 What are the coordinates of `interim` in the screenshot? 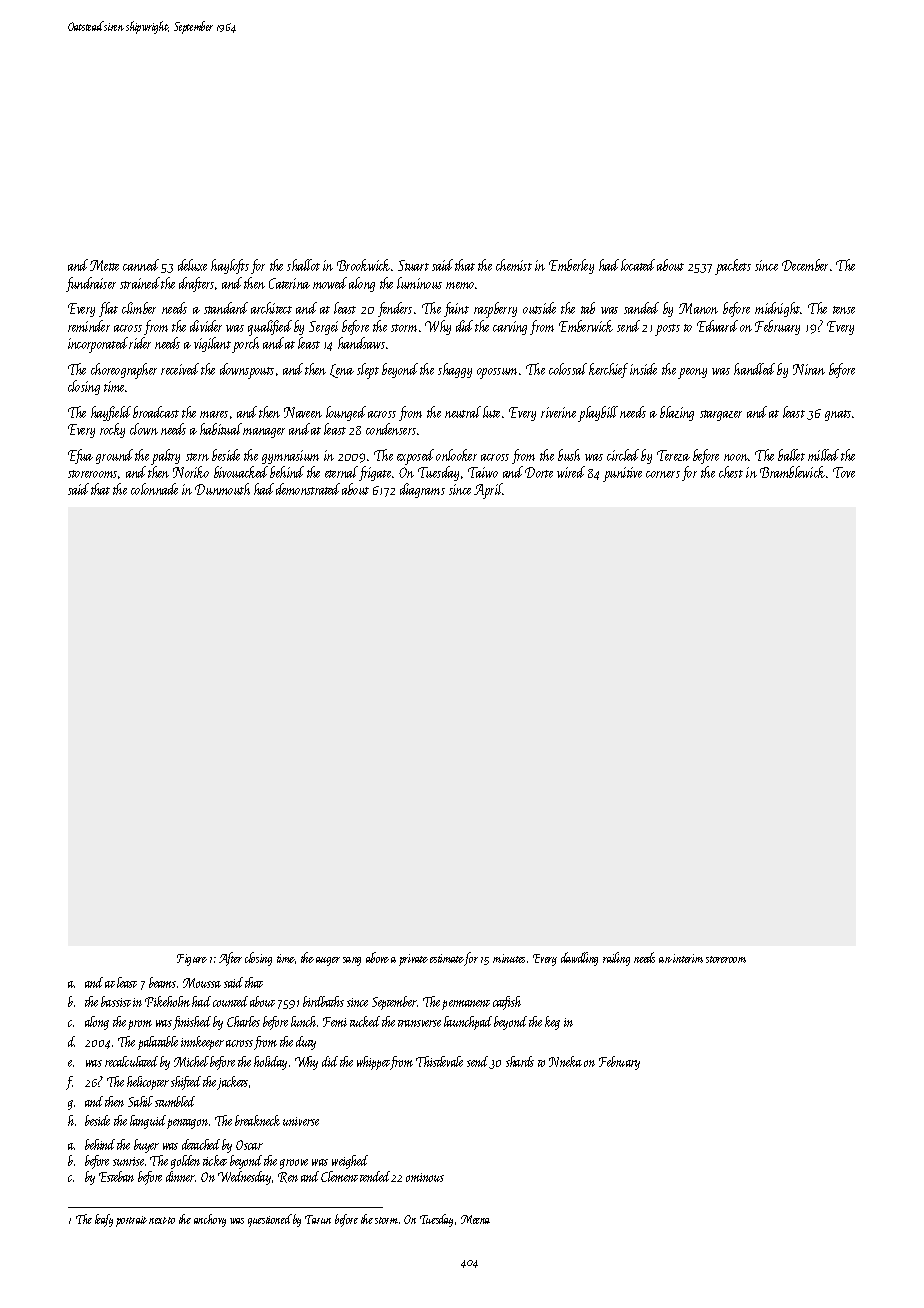 It's located at (688, 958).
